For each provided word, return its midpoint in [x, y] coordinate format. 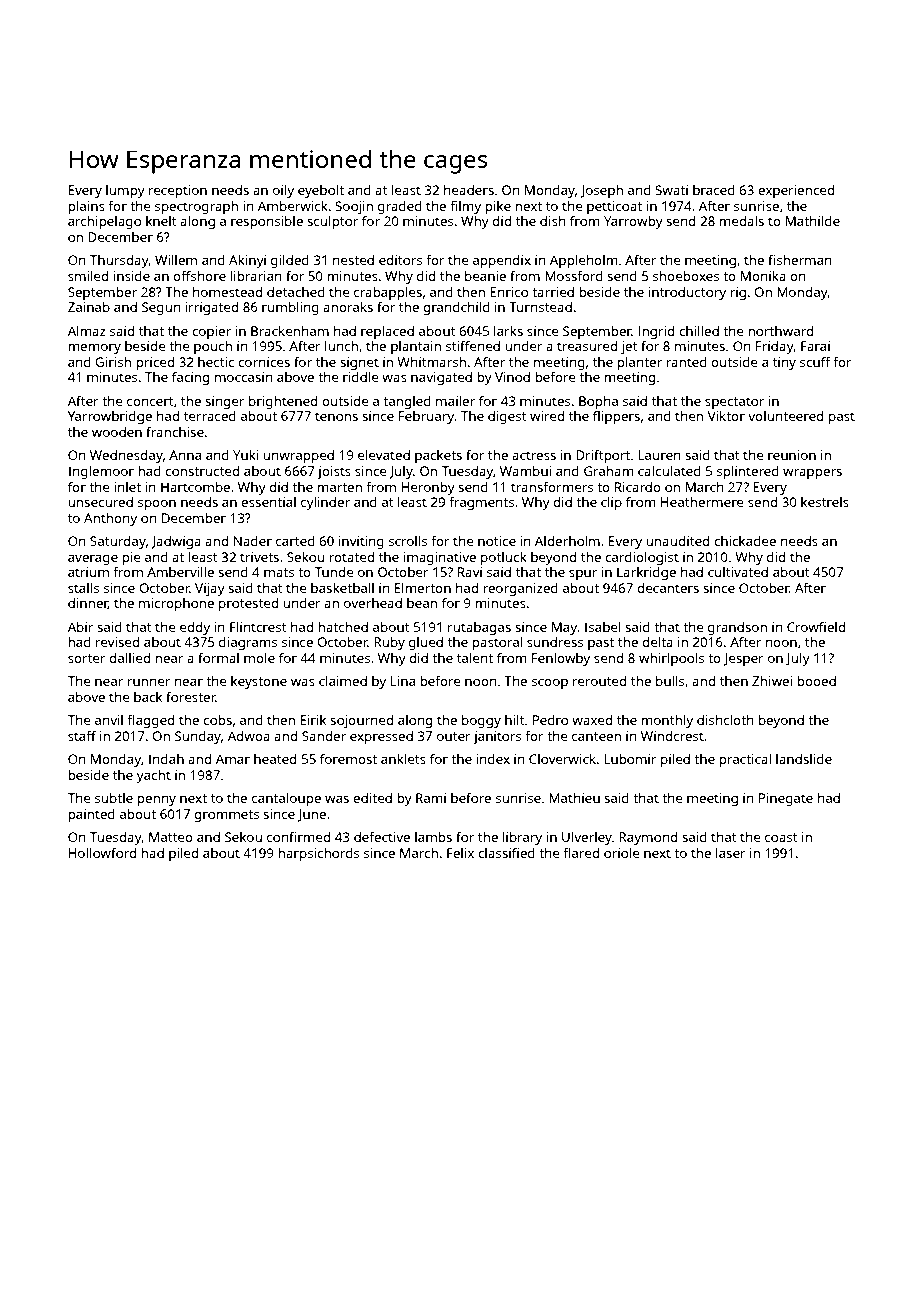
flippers [616, 417]
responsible [267, 222]
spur [583, 575]
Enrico [509, 292]
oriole [622, 853]
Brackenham [290, 331]
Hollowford [102, 852]
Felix [460, 853]
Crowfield [816, 626]
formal [218, 657]
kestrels [825, 502]
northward [780, 331]
